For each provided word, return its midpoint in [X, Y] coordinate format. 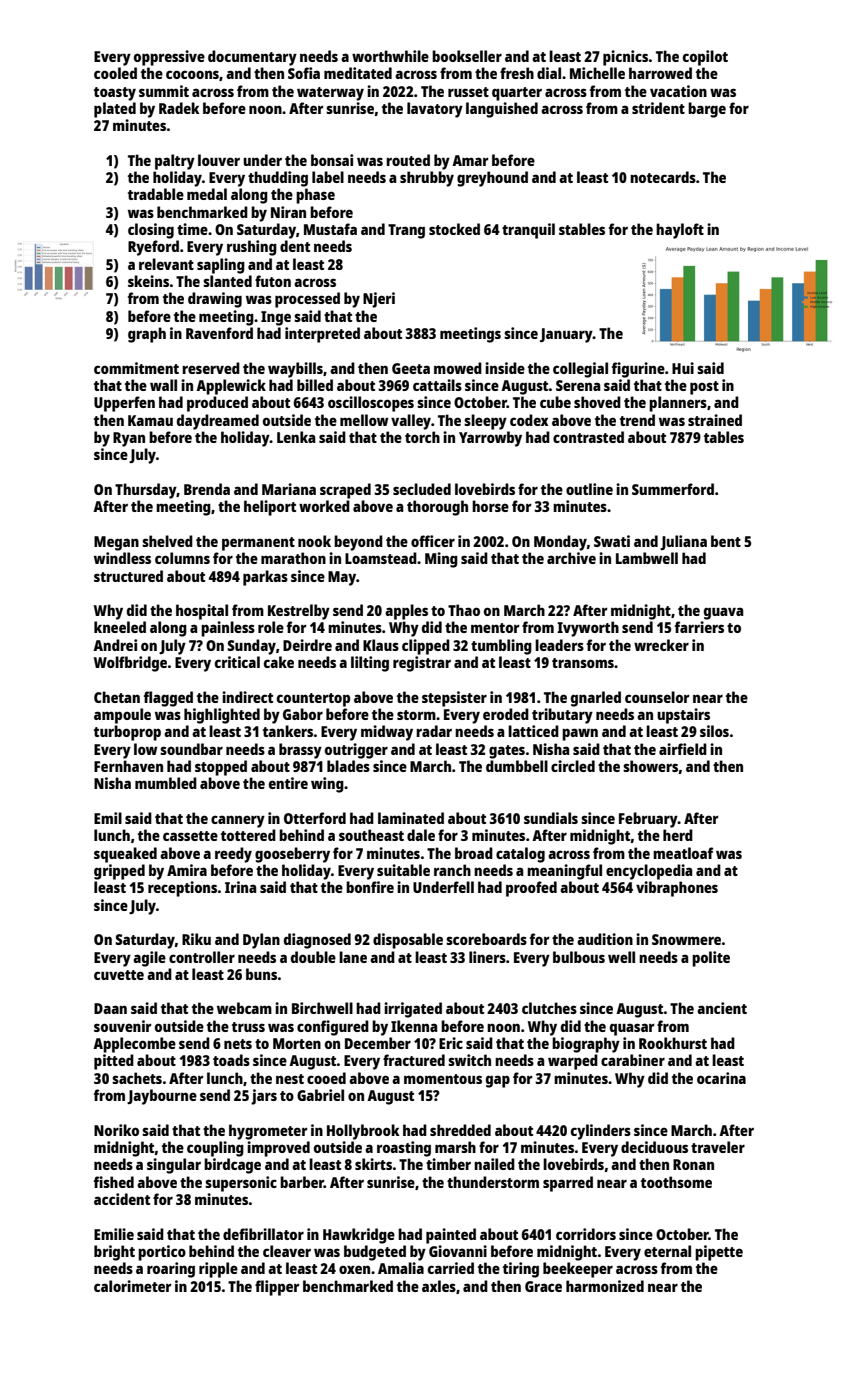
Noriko [116, 1130]
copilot [705, 58]
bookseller [467, 56]
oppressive [169, 58]
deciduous [654, 1147]
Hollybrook [363, 1132]
